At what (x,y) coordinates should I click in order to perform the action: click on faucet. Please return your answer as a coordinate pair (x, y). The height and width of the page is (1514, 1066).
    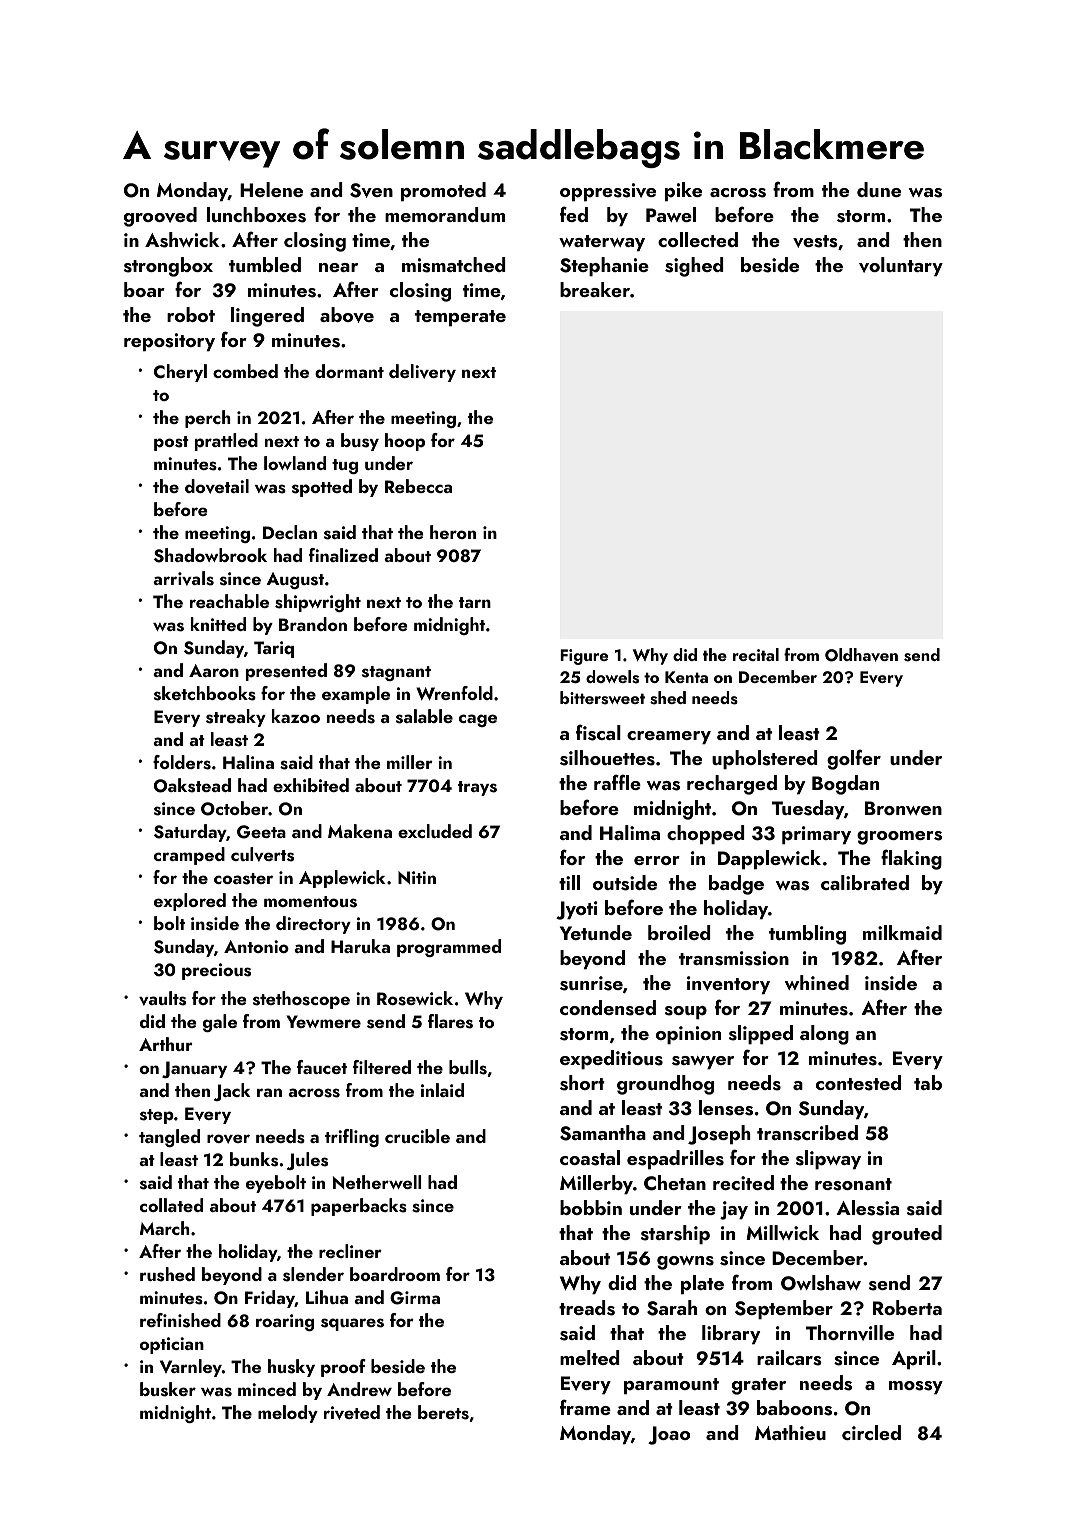
    Looking at the image, I should click on (322, 1067).
